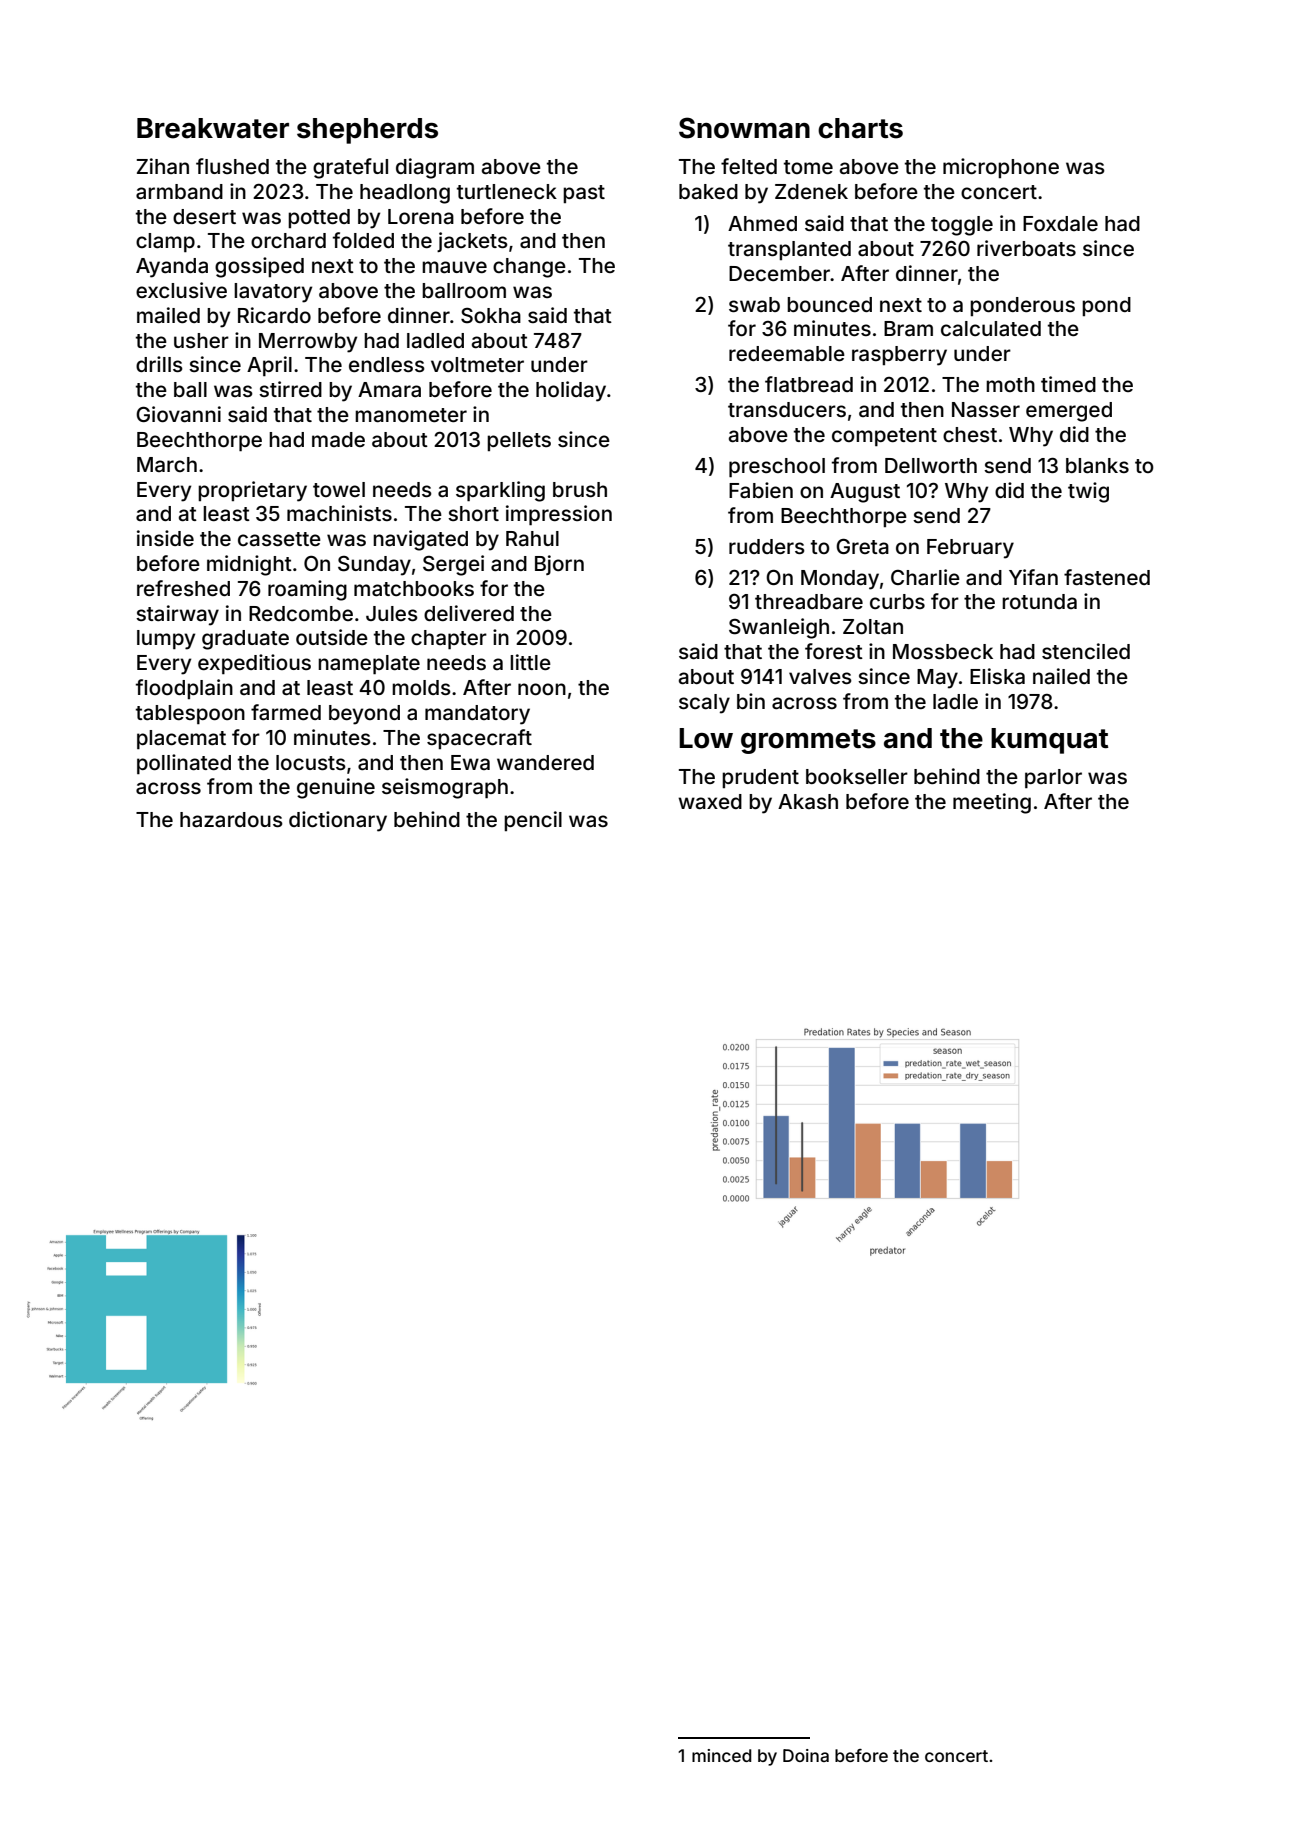 This screenshot has width=1296, height=1833. Describe the element at coordinates (213, 128) in the screenshot. I see `Breakwater` at that location.
